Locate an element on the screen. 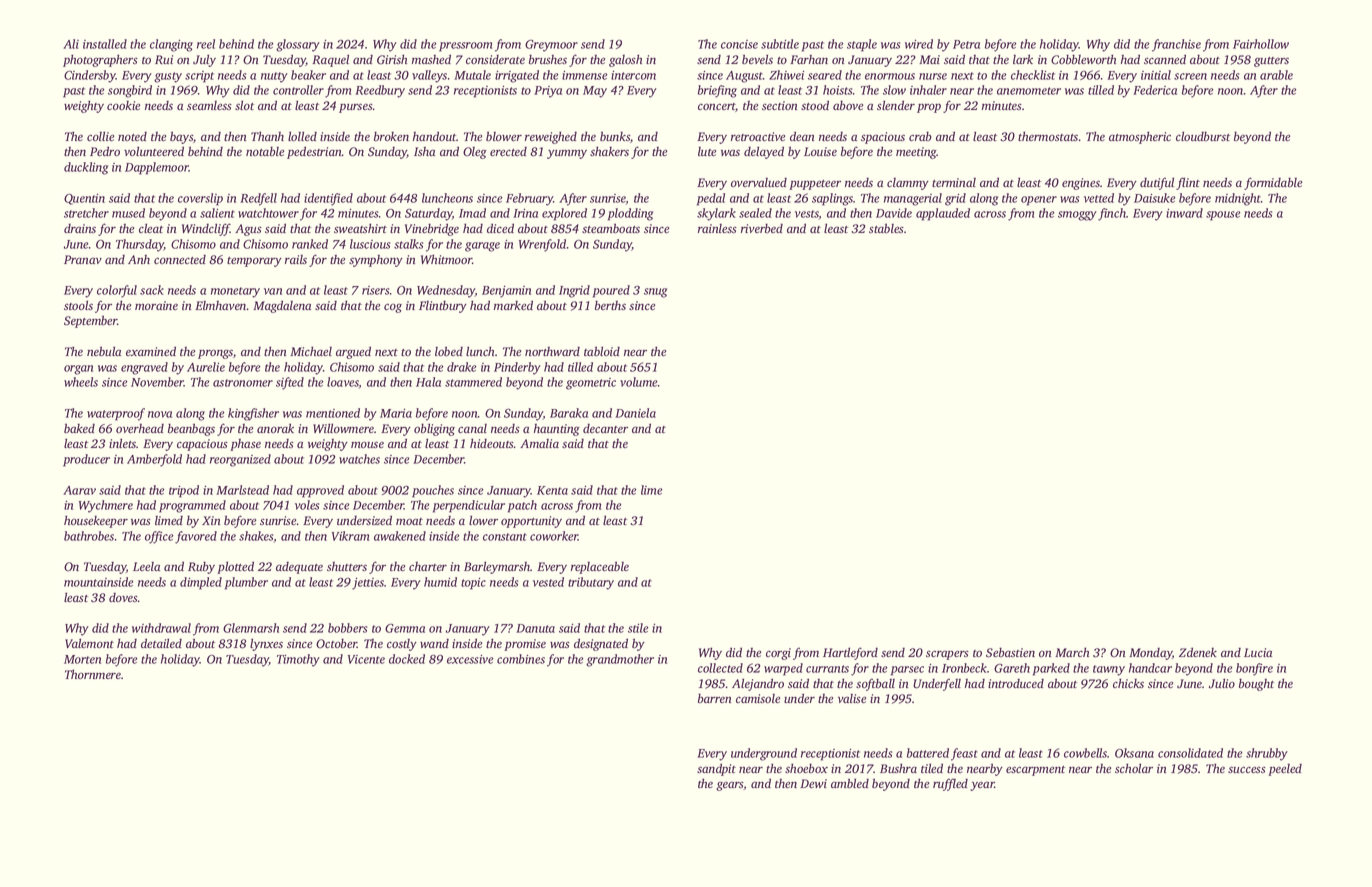 This screenshot has width=1372, height=887. Dapplemoor is located at coordinates (157, 168).
